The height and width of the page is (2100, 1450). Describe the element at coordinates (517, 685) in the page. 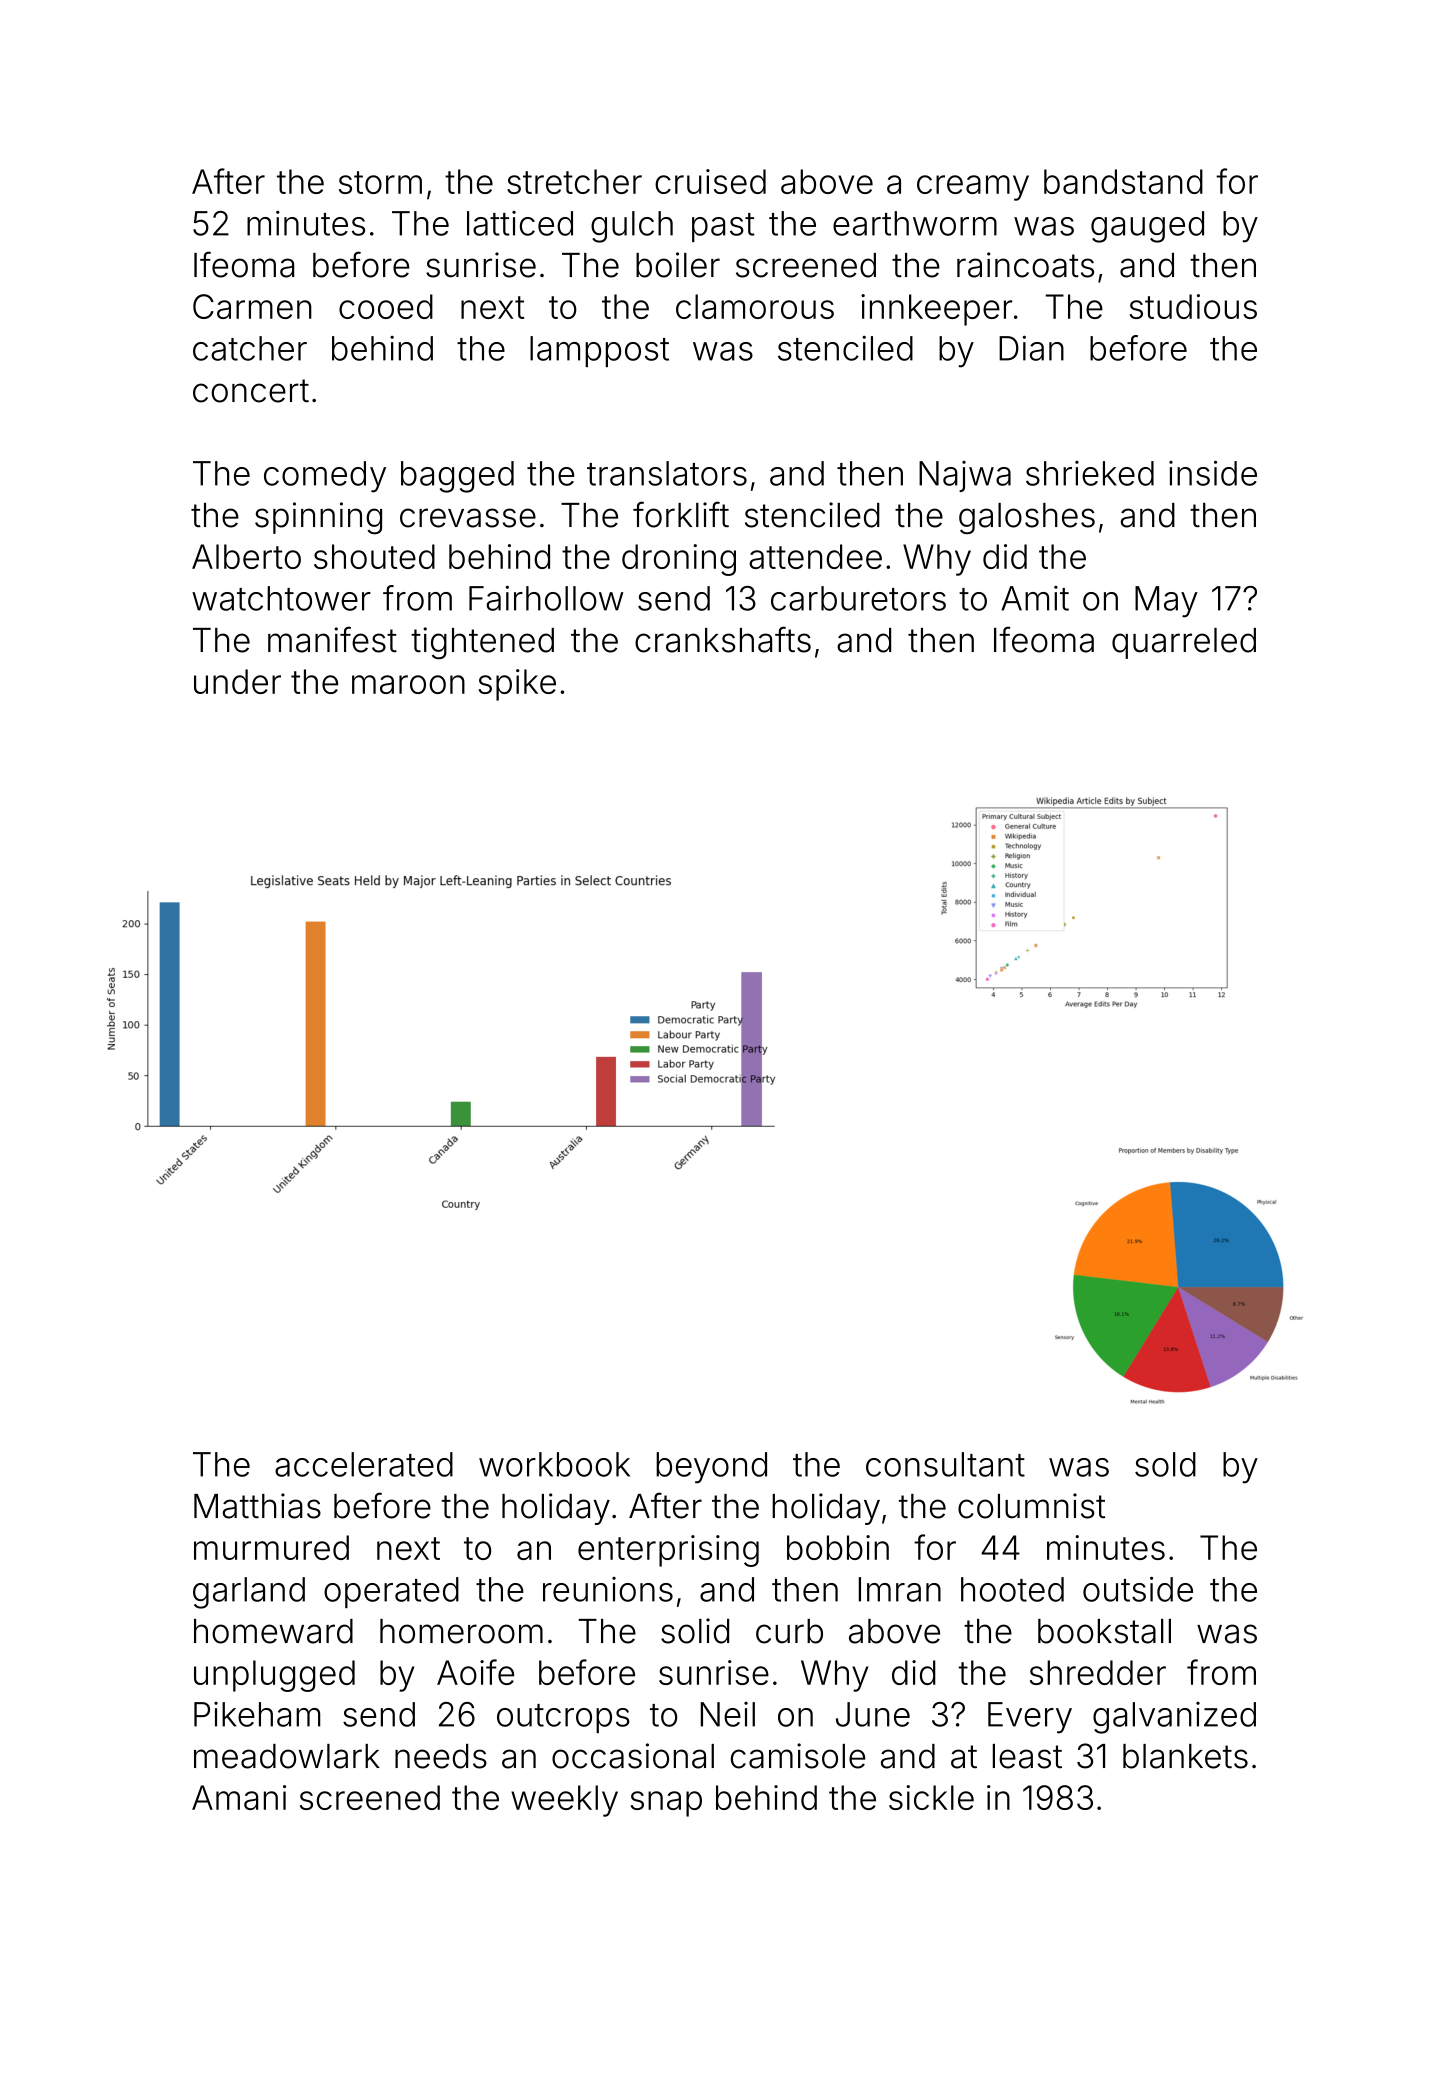

I see `spike` at that location.
